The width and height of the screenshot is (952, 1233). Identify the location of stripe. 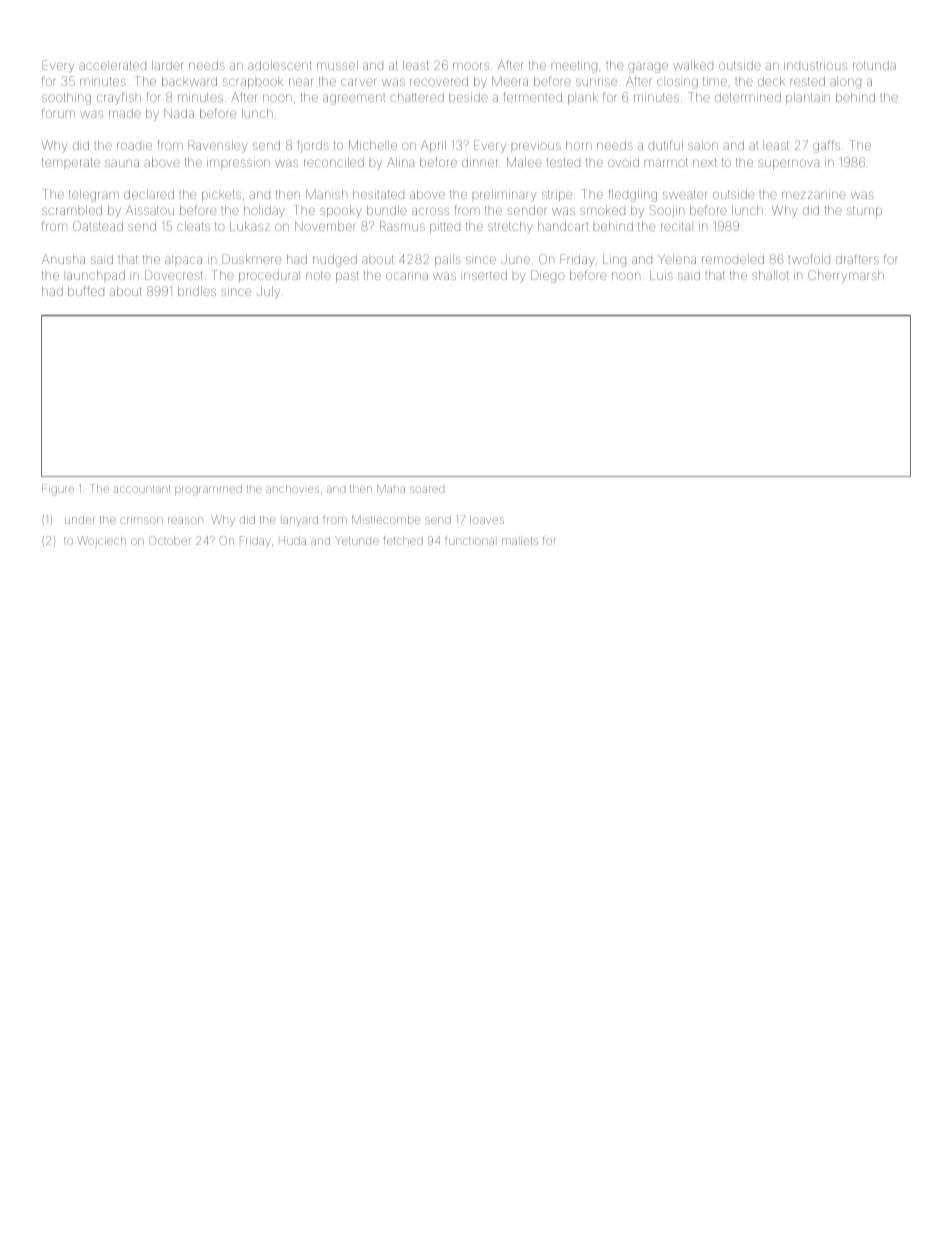
(557, 195).
